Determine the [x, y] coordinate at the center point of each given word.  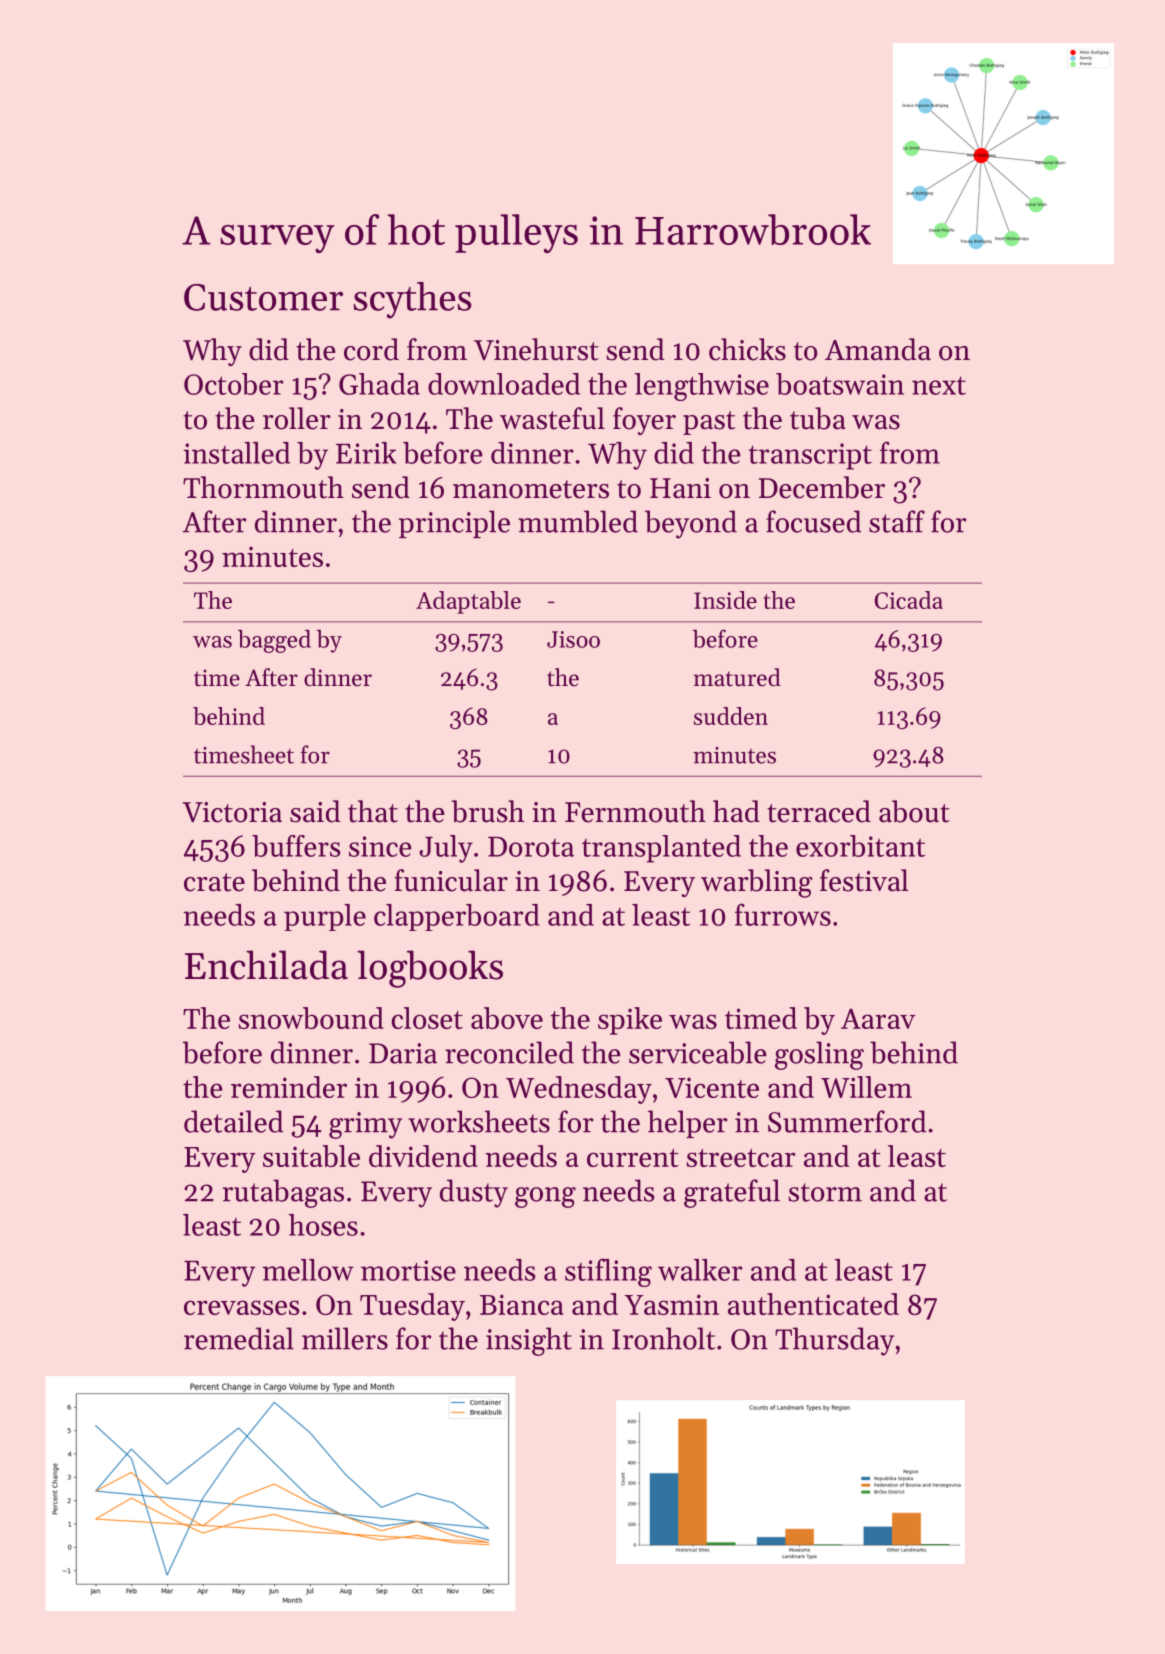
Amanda [878, 349]
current [633, 1158]
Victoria [232, 812]
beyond [691, 524]
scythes [413, 300]
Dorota [531, 847]
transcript [810, 456]
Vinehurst [536, 349]
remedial [239, 1338]
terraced [819, 811]
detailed [233, 1121]
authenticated [813, 1304]
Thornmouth [263, 487]
